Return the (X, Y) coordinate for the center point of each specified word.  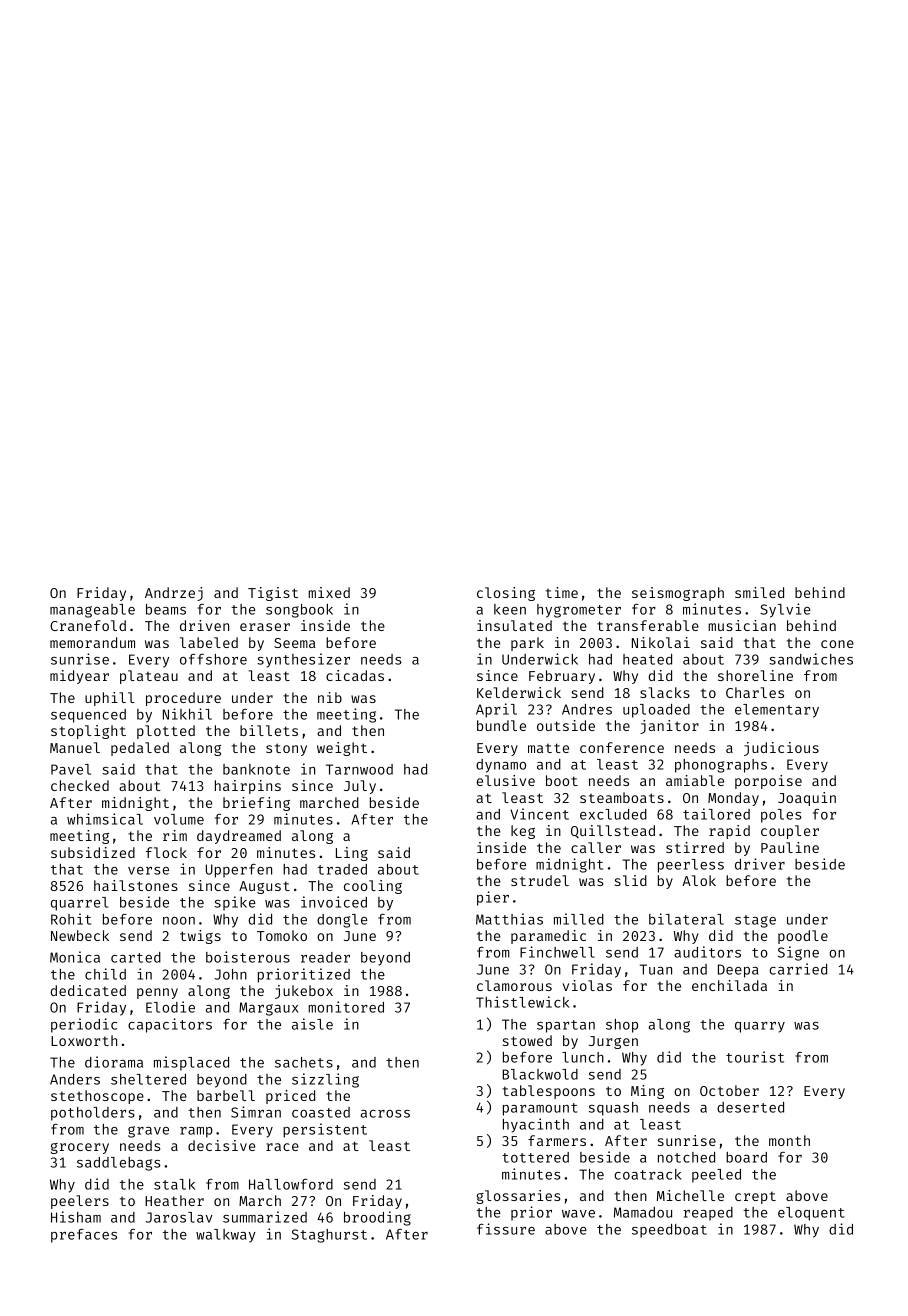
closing (506, 594)
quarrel (79, 904)
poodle (803, 937)
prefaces (84, 1236)
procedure (183, 699)
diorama (114, 1062)
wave (578, 1214)
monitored (346, 1007)
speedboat (669, 1231)
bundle (501, 725)
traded (342, 869)
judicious (781, 749)
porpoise (768, 782)
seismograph (678, 594)
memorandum (92, 642)
